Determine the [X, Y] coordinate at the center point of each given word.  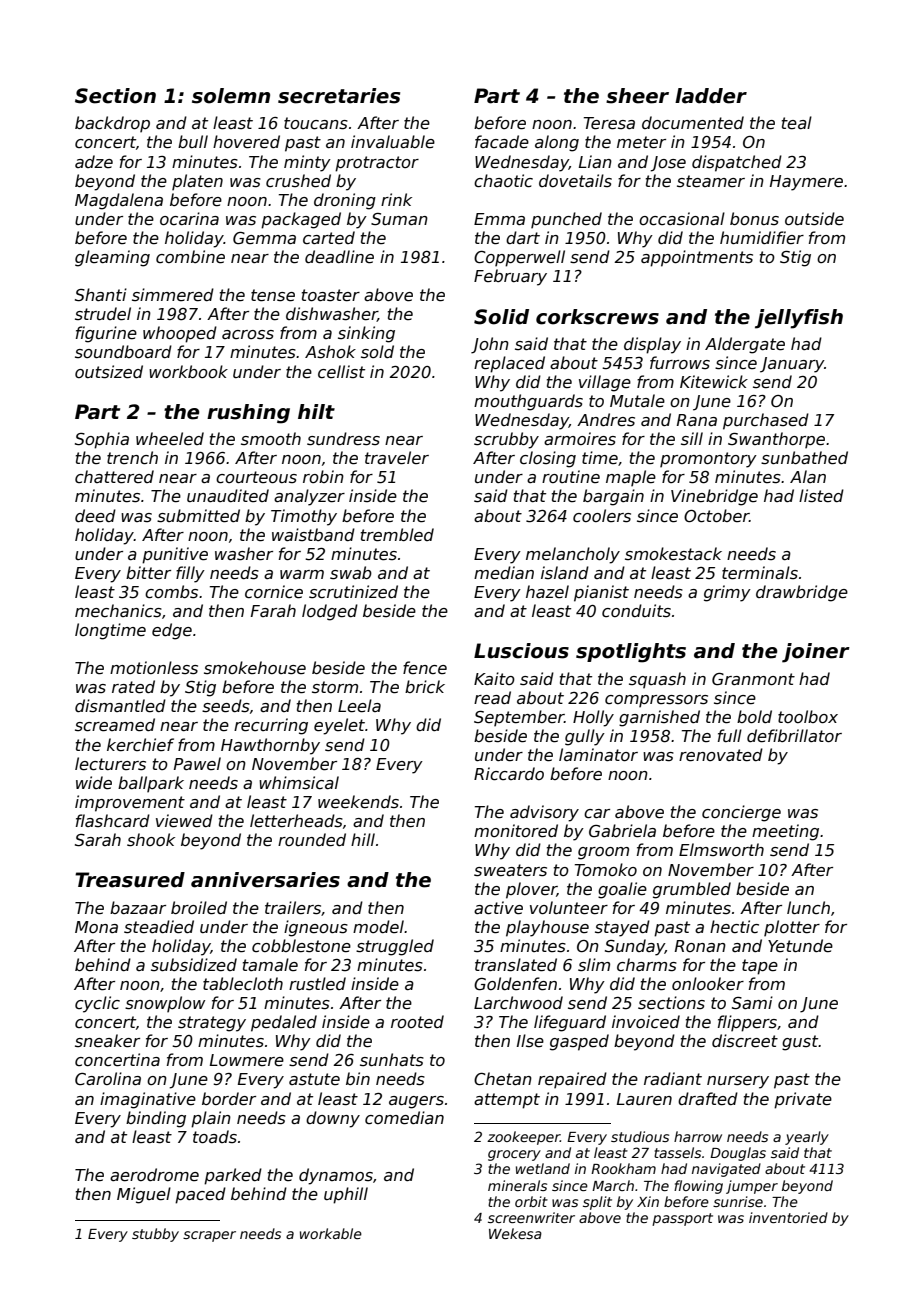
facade [502, 142]
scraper [209, 1236]
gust [800, 1043]
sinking [366, 334]
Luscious [521, 651]
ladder [711, 96]
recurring [271, 726]
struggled [395, 947]
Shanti [101, 295]
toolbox [808, 716]
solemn [231, 96]
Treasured [130, 880]
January [792, 365]
